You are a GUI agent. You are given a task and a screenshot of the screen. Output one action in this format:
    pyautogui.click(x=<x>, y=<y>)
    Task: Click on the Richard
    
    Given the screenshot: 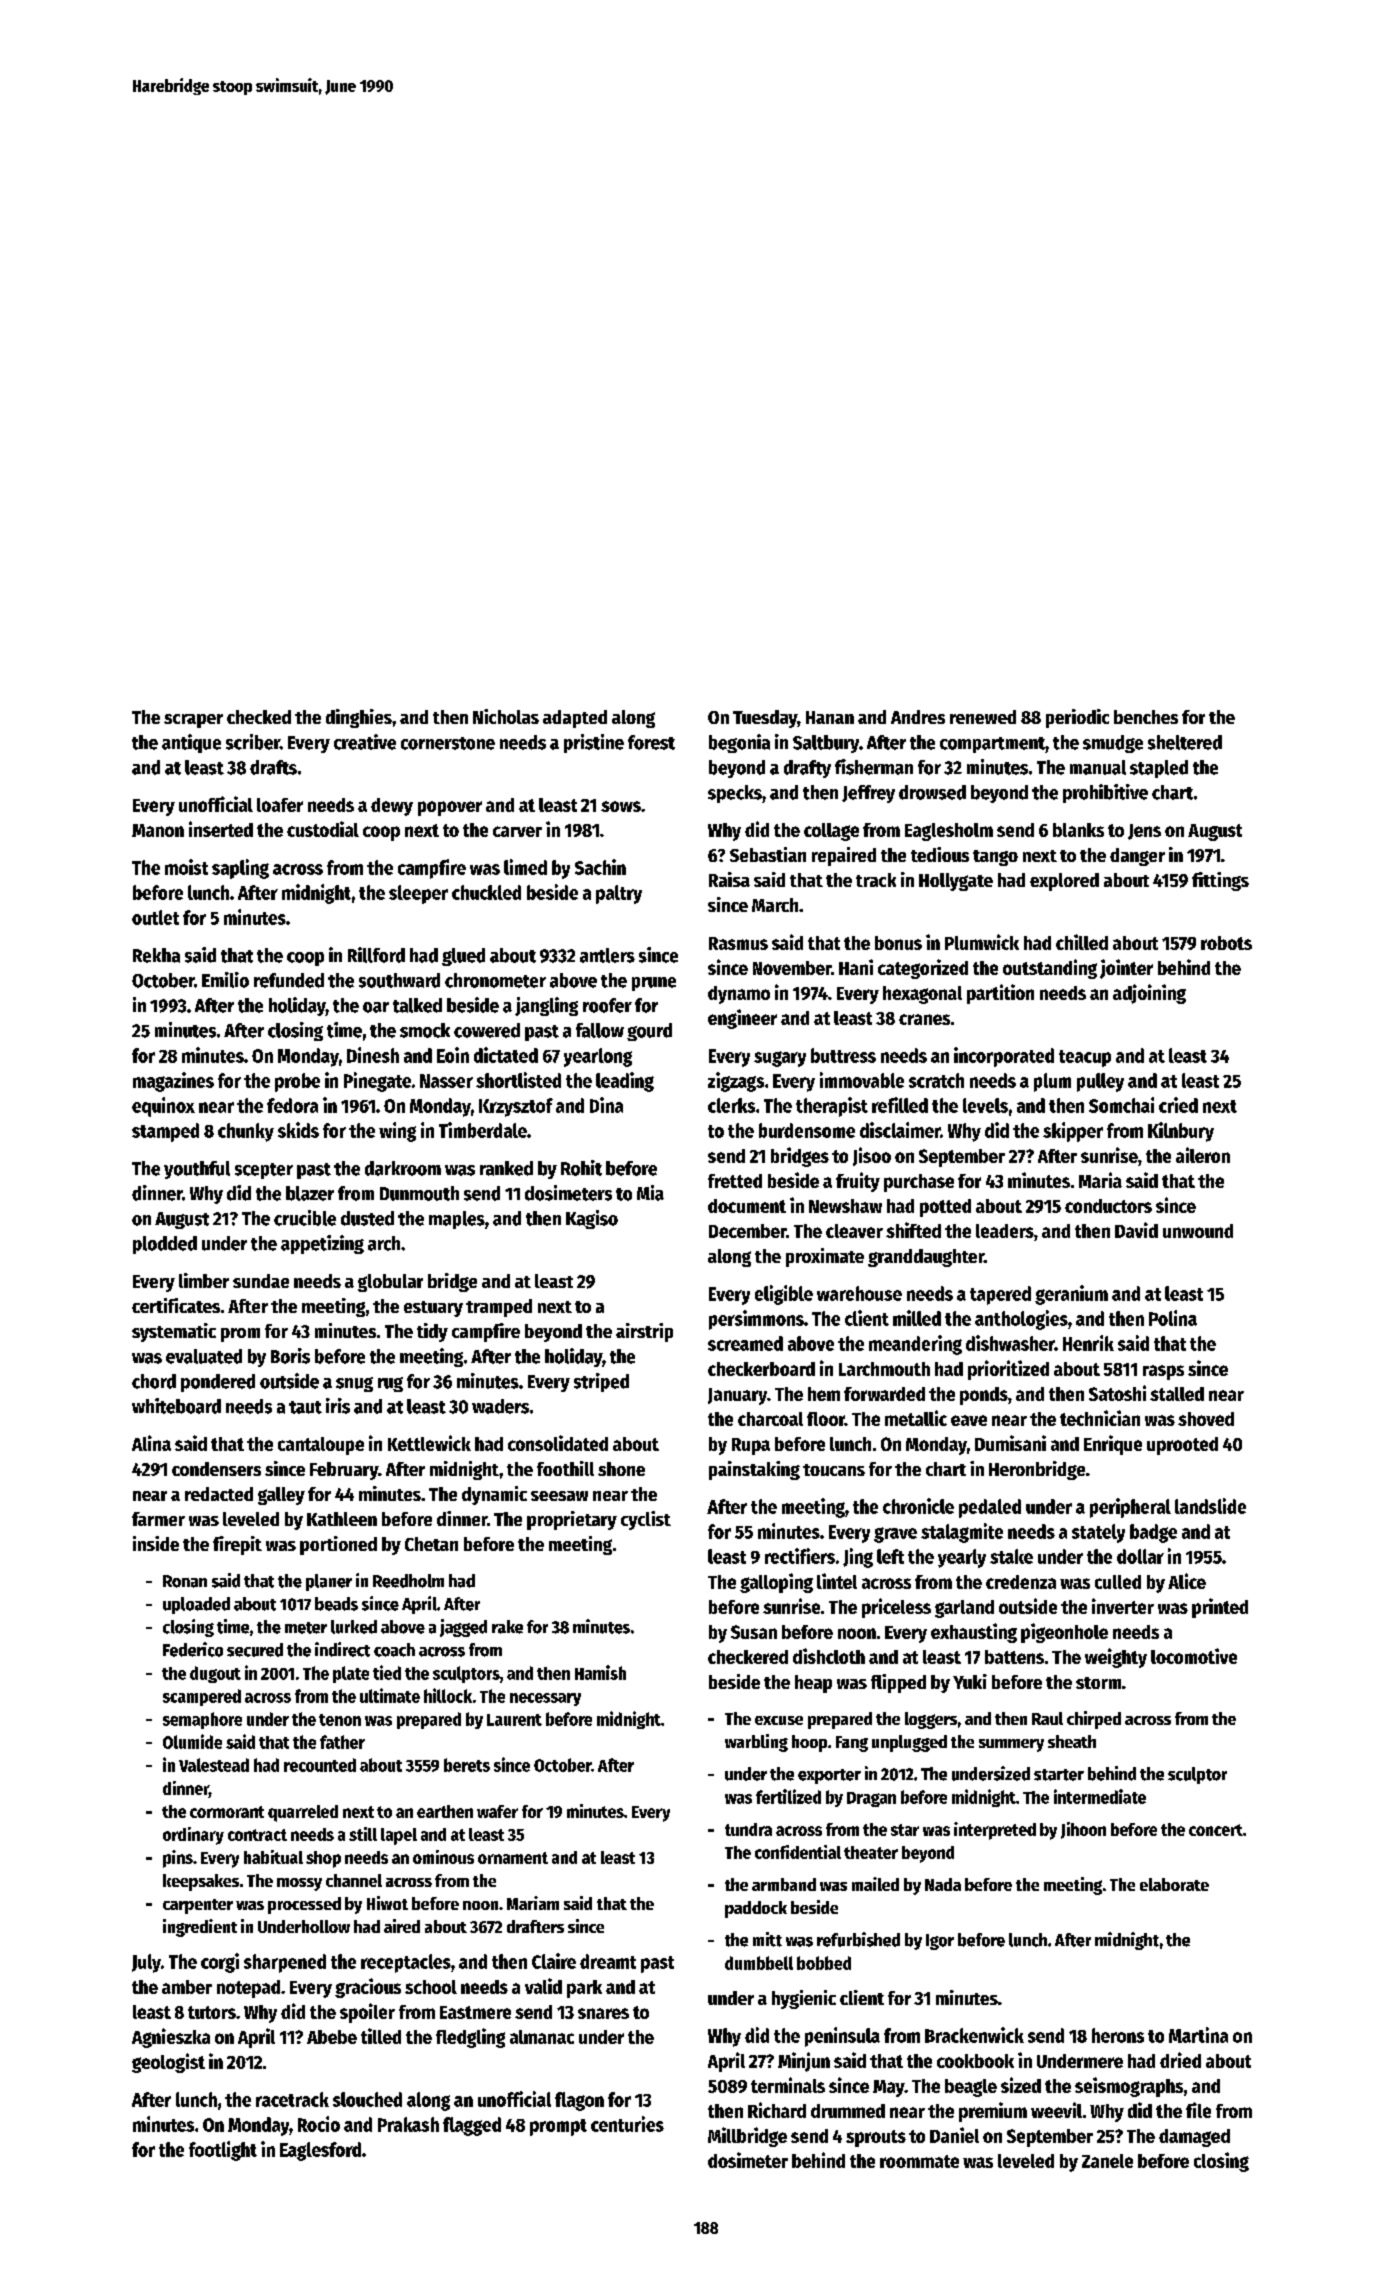 What is the action you would take?
    pyautogui.click(x=777, y=2110)
